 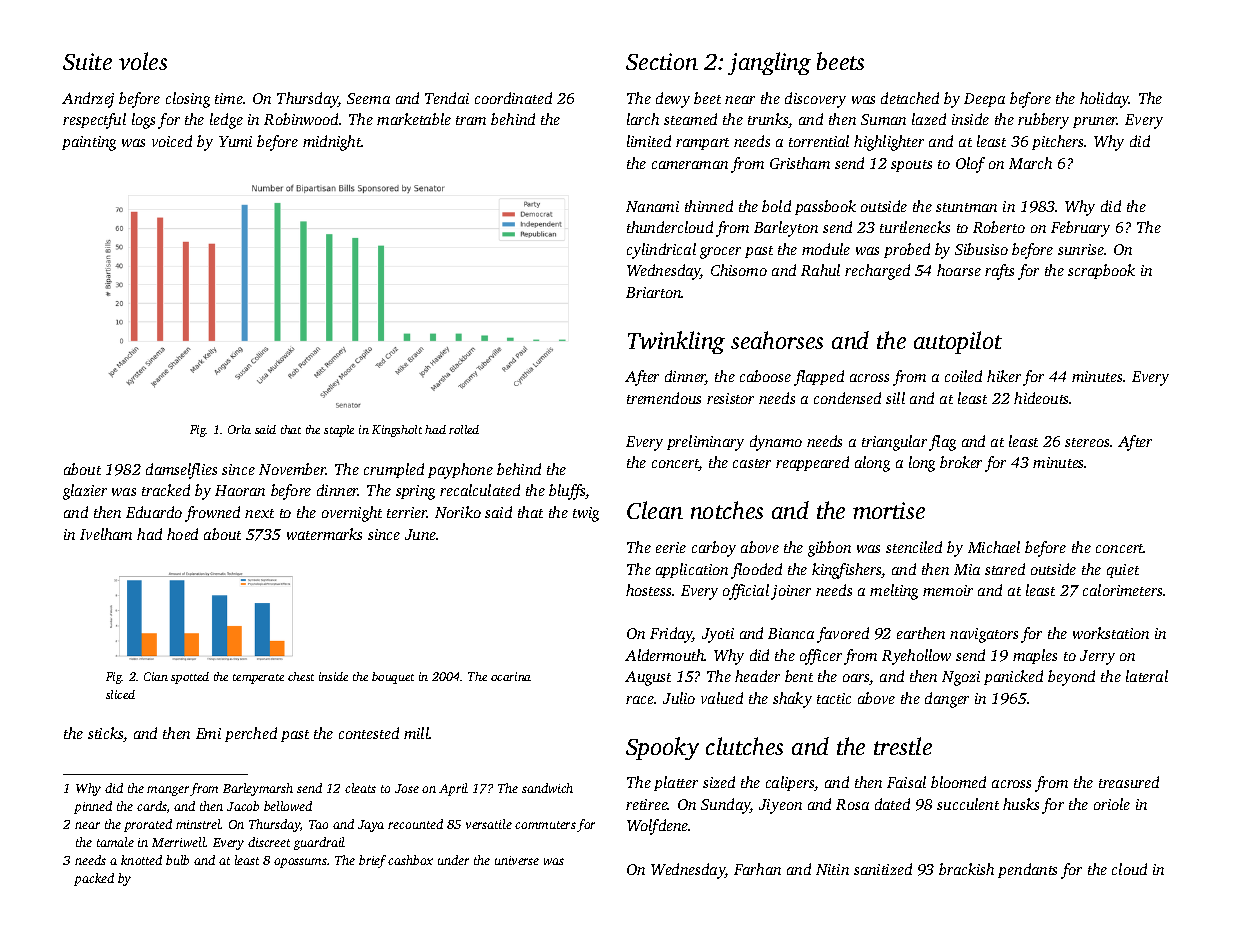 What do you see at coordinates (1123, 571) in the screenshot?
I see `quiet` at bounding box center [1123, 571].
